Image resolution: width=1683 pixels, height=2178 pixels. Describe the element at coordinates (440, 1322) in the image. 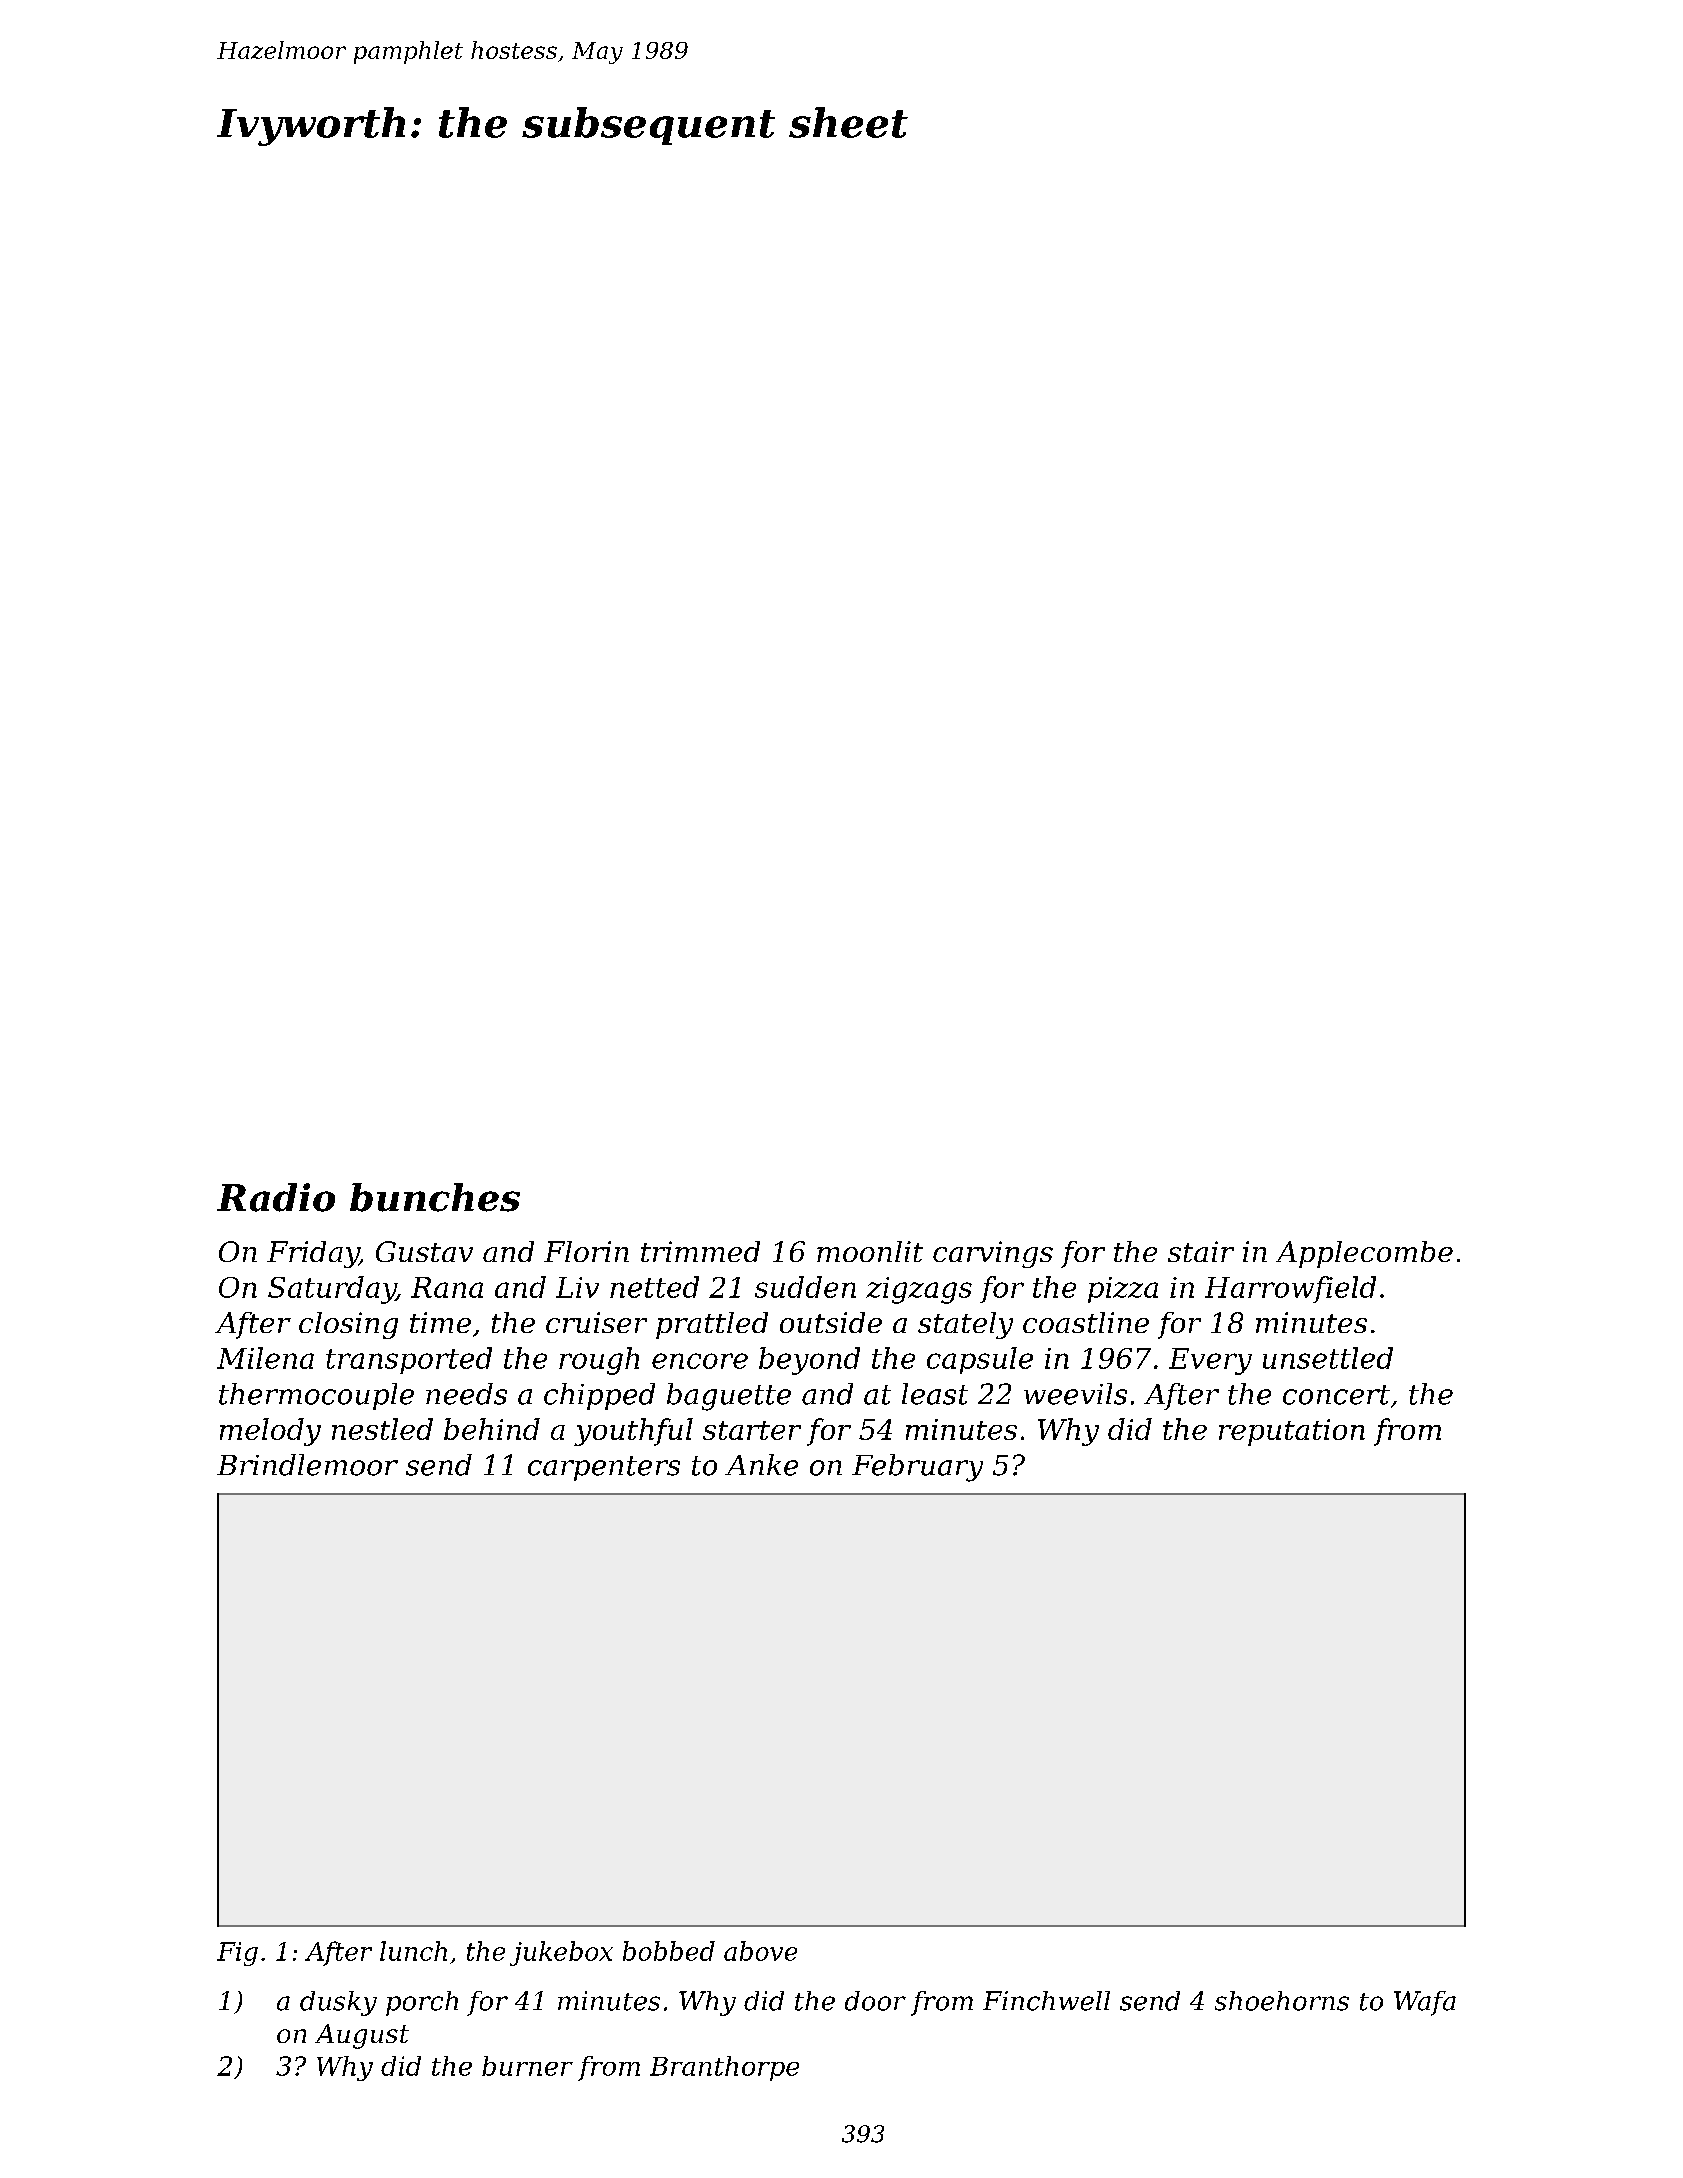

I see `time` at that location.
